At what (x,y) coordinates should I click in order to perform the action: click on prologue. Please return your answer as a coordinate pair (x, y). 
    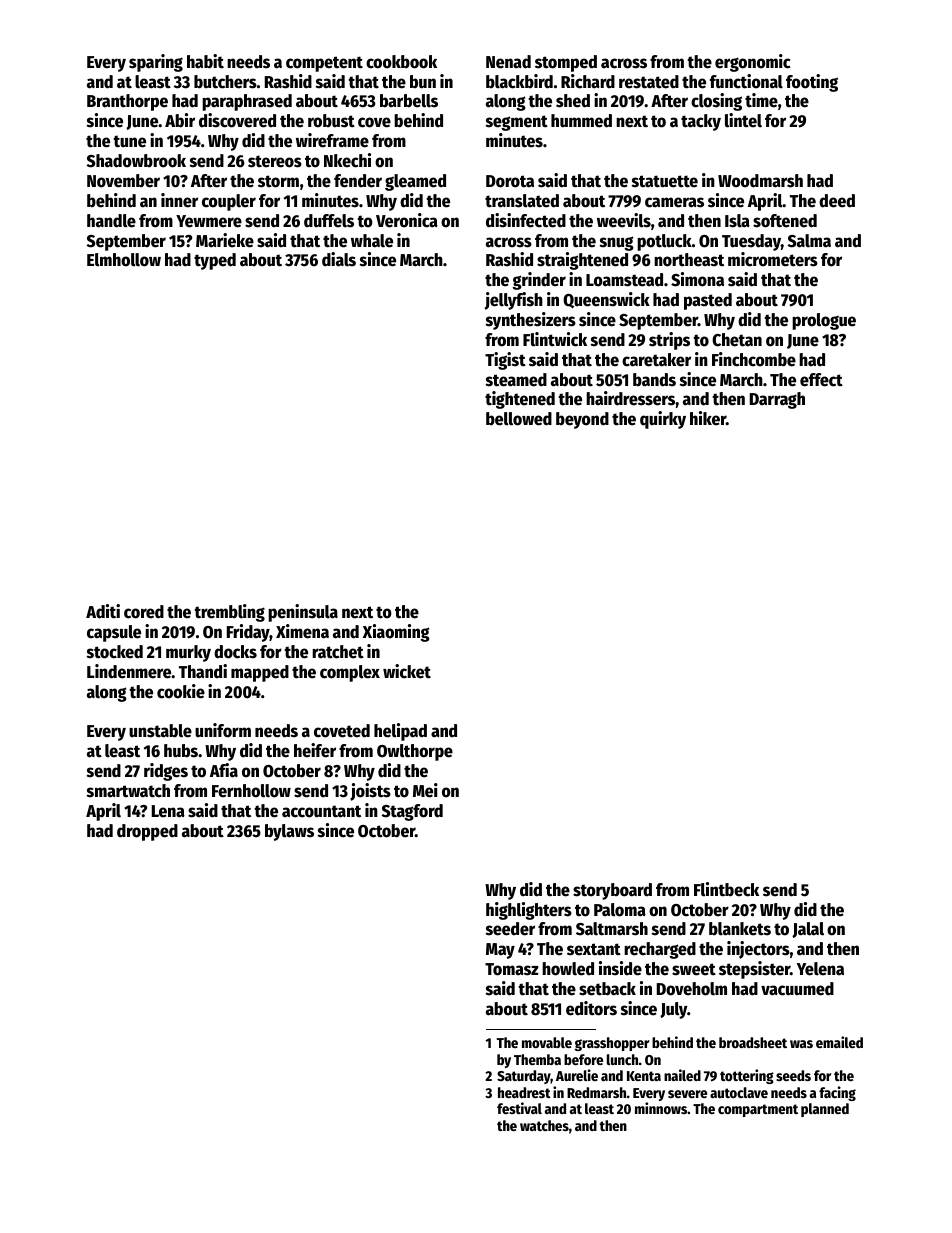
    Looking at the image, I should click on (824, 321).
